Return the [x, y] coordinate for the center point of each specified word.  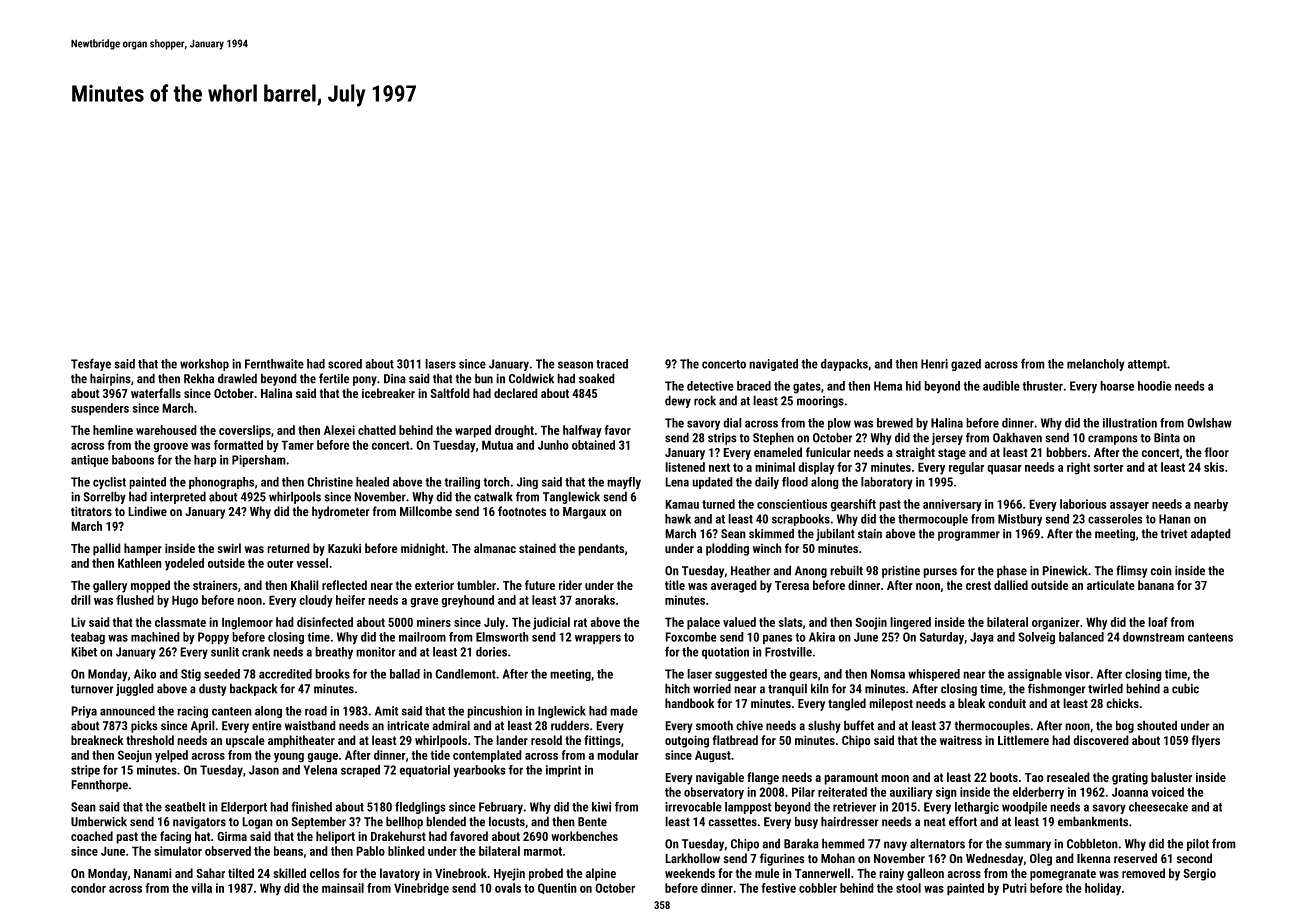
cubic [1185, 688]
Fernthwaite [274, 364]
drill [81, 600]
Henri [934, 364]
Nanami [153, 873]
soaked [597, 378]
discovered [1101, 740]
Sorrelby [104, 497]
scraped [360, 771]
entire [267, 726]
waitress [961, 740]
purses [940, 573]
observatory [714, 793]
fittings [602, 741]
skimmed [771, 533]
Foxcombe [691, 637]
